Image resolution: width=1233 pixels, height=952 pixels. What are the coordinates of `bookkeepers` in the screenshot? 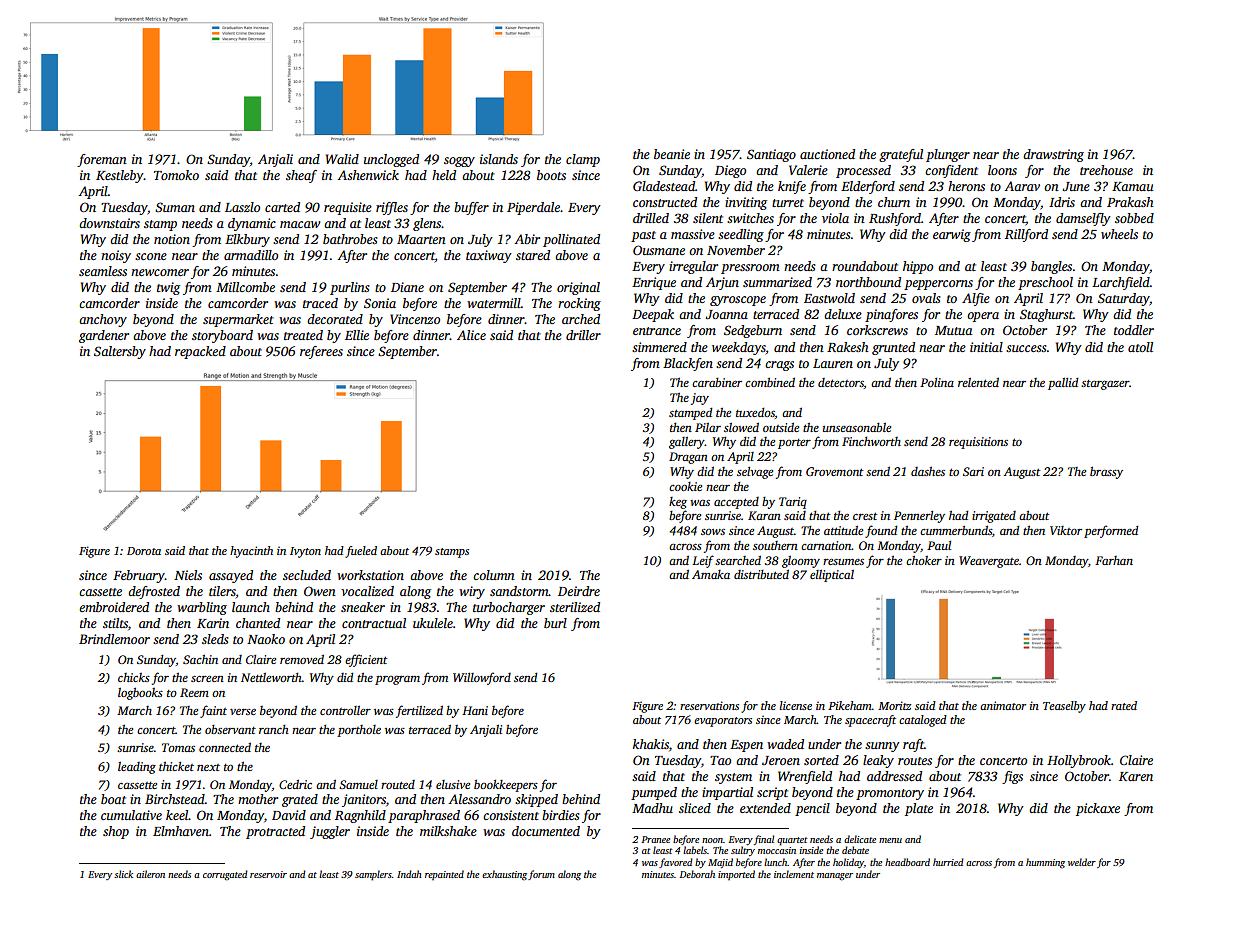 It's located at (506, 785).
